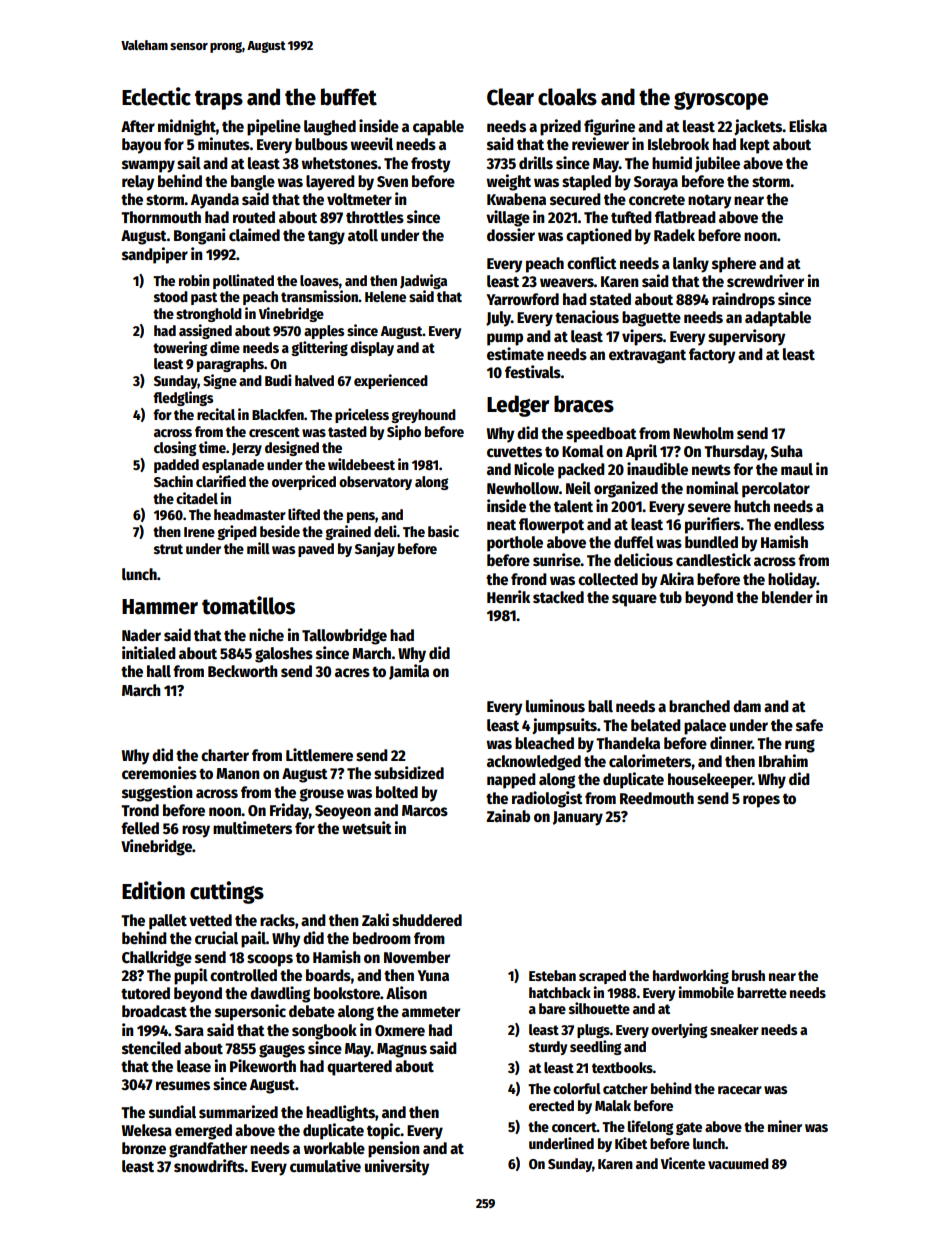 The width and height of the document is (952, 1233). What do you see at coordinates (761, 801) in the document?
I see `ropes` at bounding box center [761, 801].
